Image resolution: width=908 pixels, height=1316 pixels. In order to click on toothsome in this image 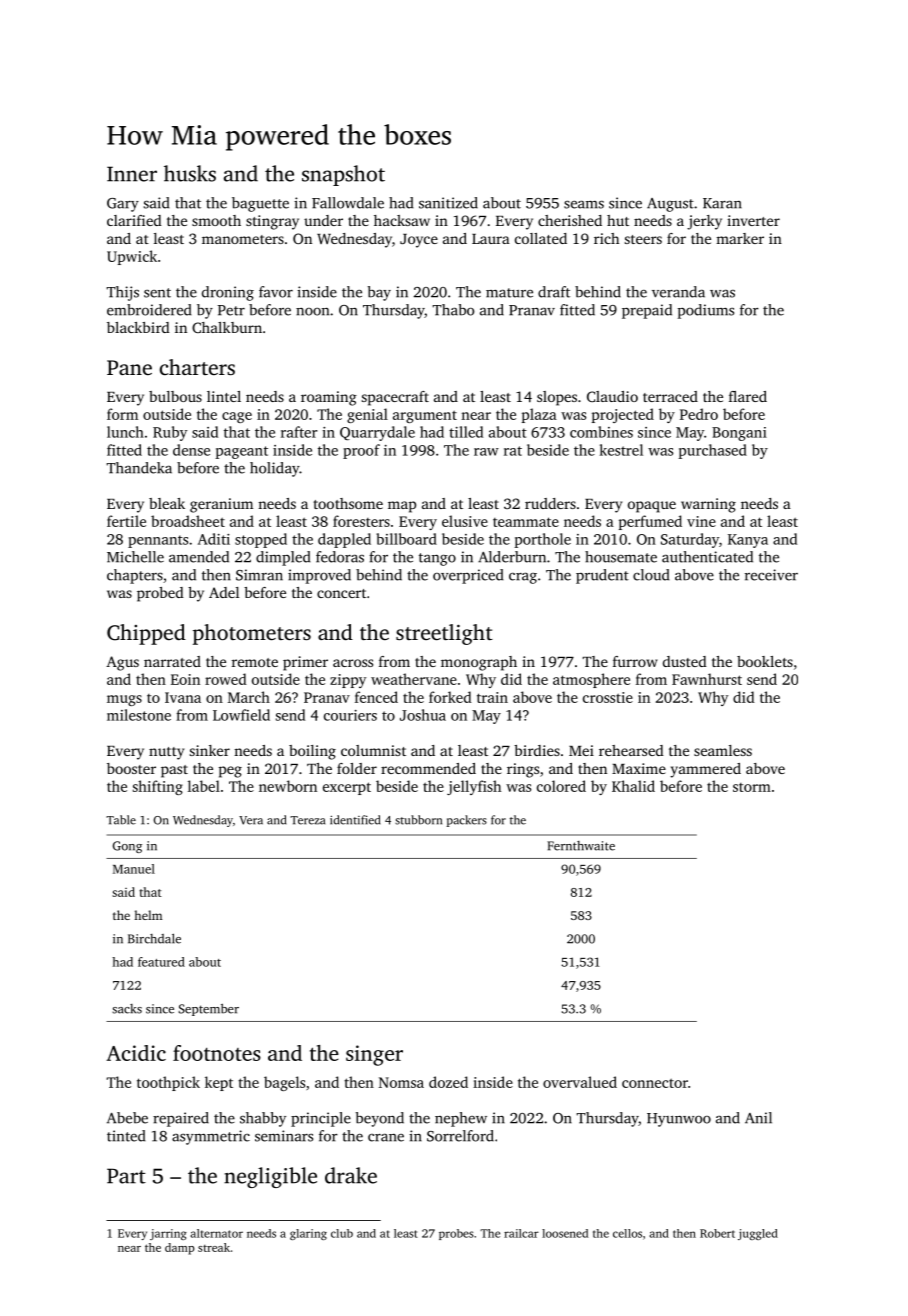, I will do `click(348, 503)`.
